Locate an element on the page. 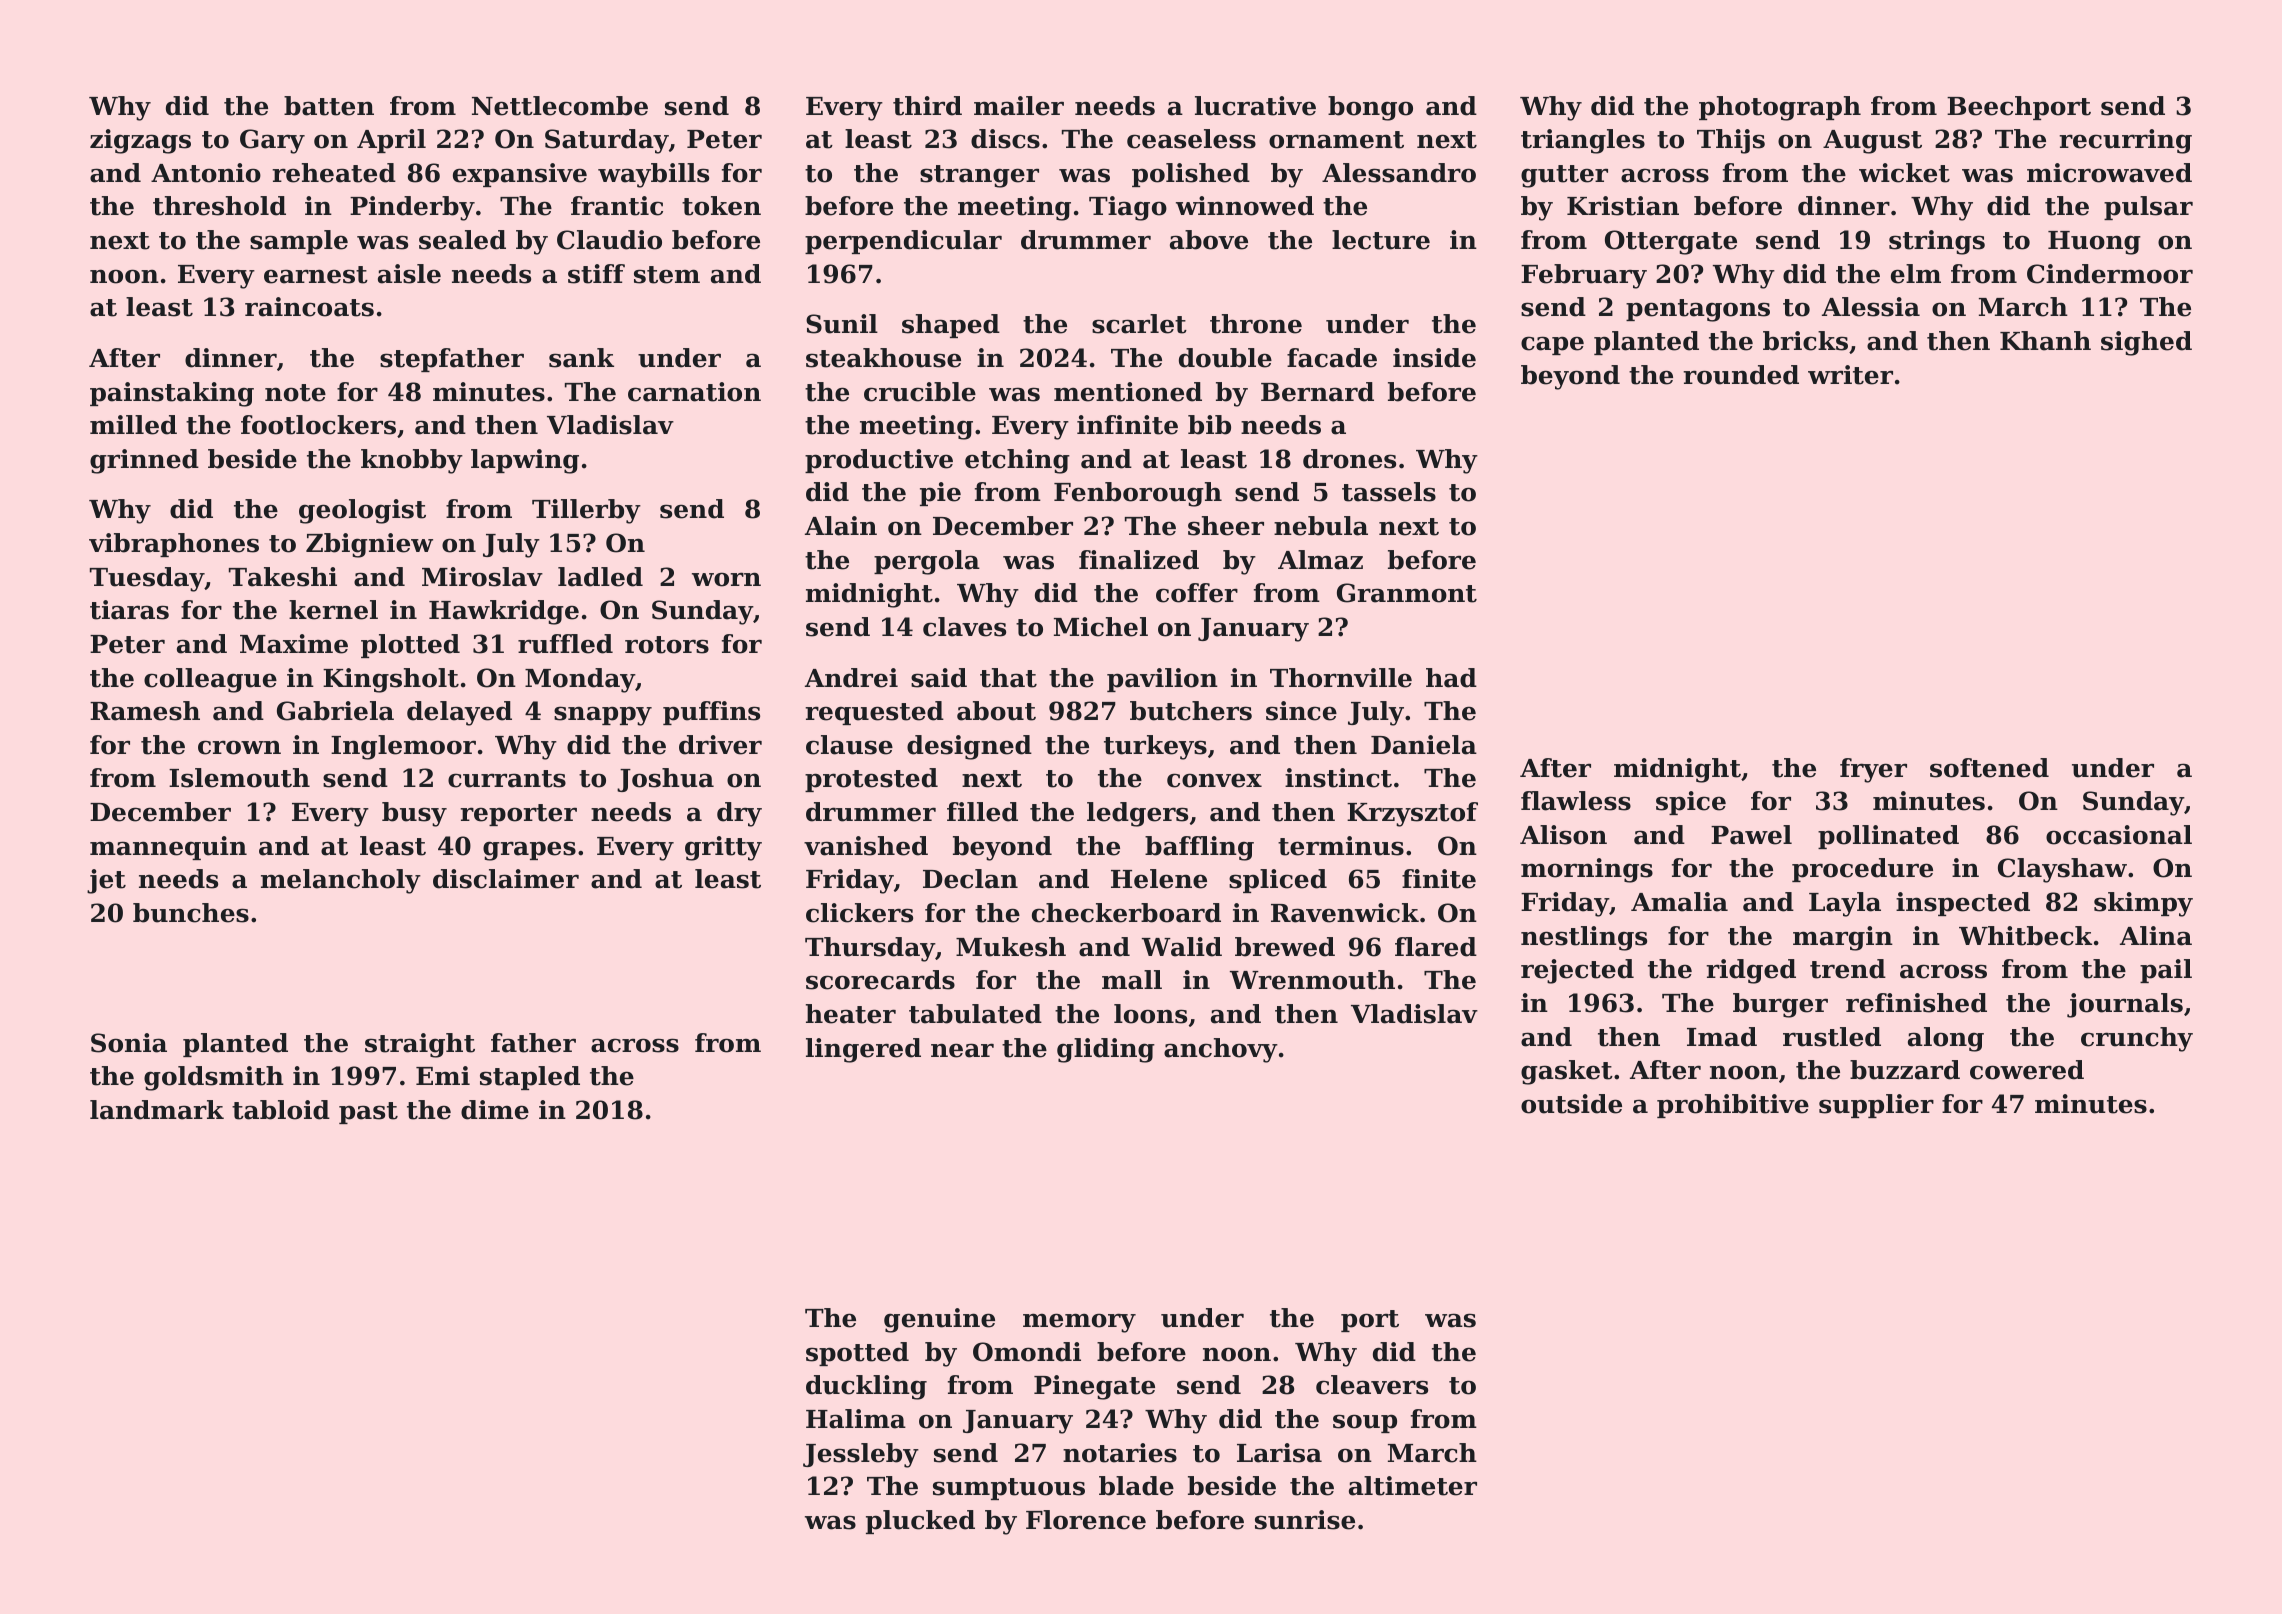 Image resolution: width=2282 pixels, height=1614 pixels. productive is located at coordinates (879, 461).
